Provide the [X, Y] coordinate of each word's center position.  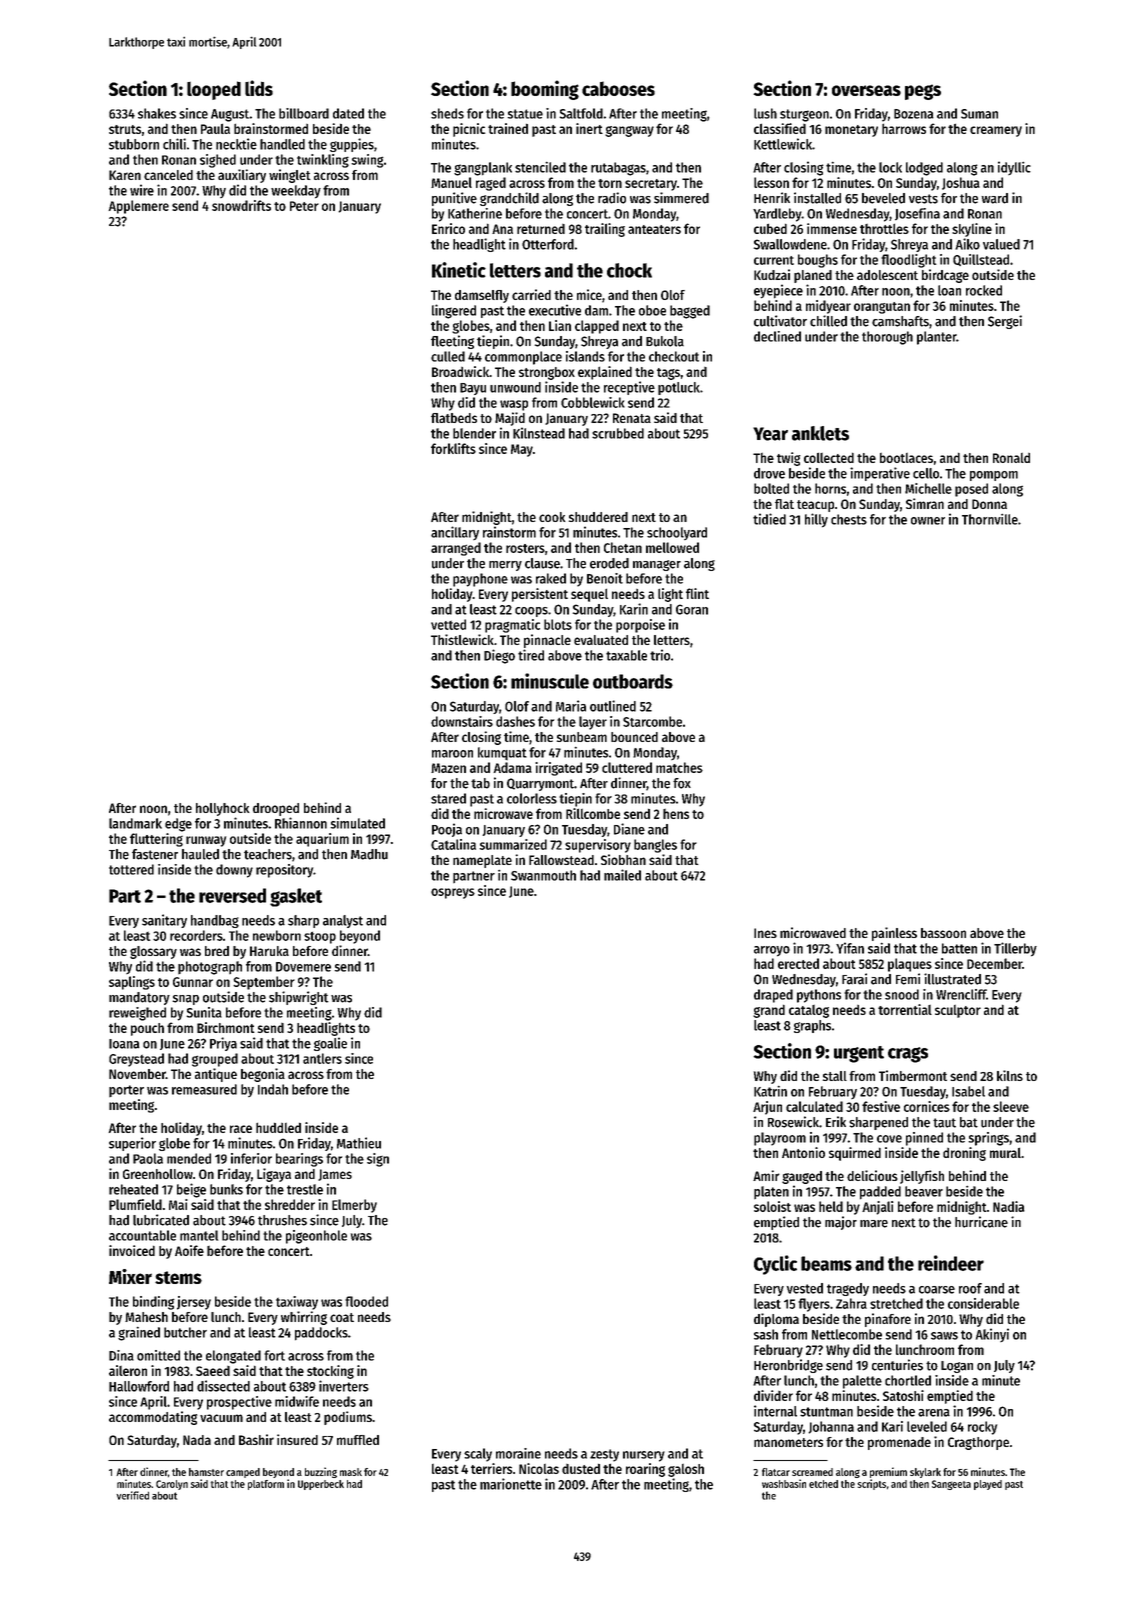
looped [214, 90]
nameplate [482, 861]
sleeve [1011, 1106]
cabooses [618, 88]
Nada [197, 1440]
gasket [296, 897]
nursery [644, 1456]
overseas [866, 90]
